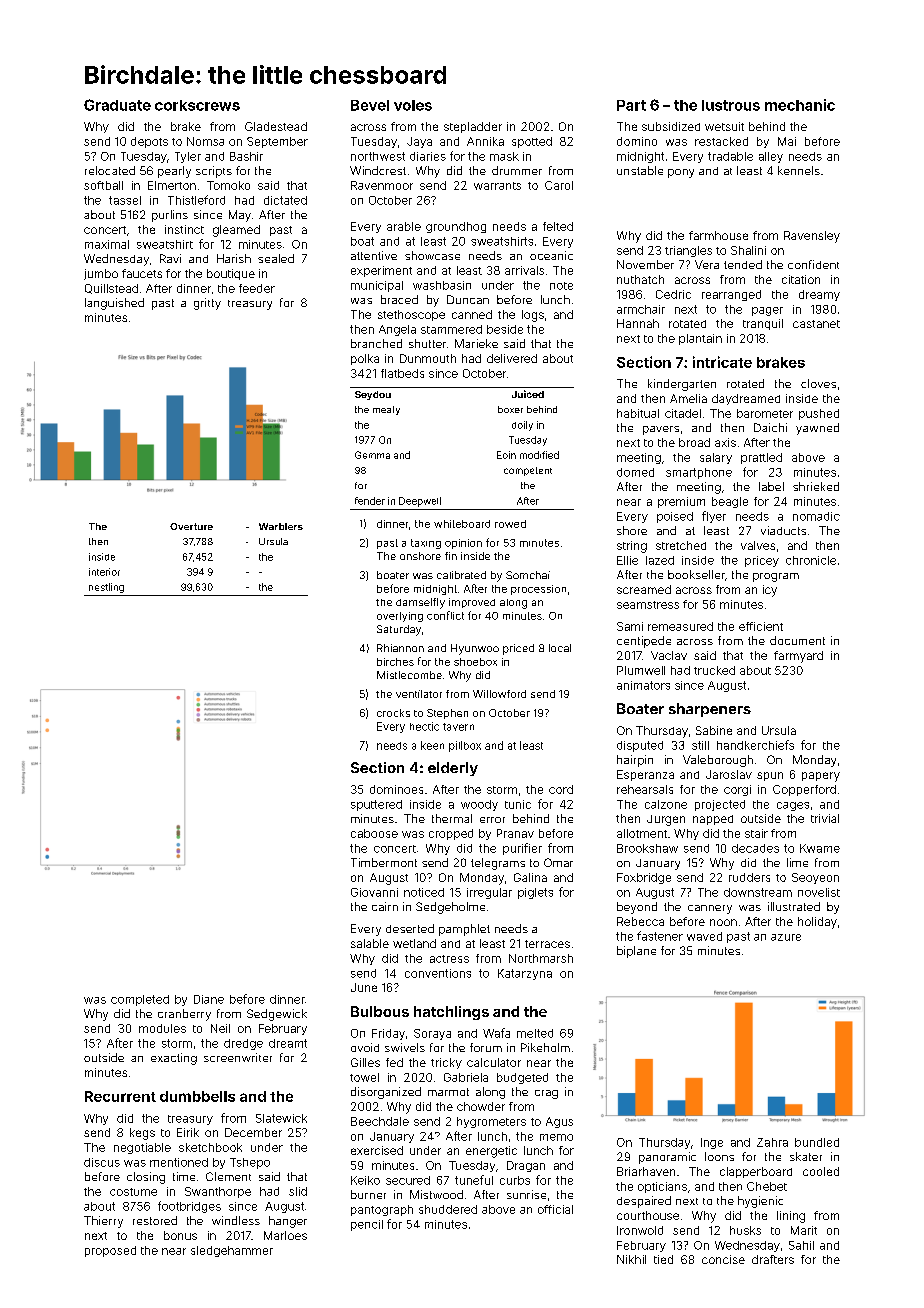 The image size is (924, 1308). I want to click on sketchbook, so click(210, 1147).
